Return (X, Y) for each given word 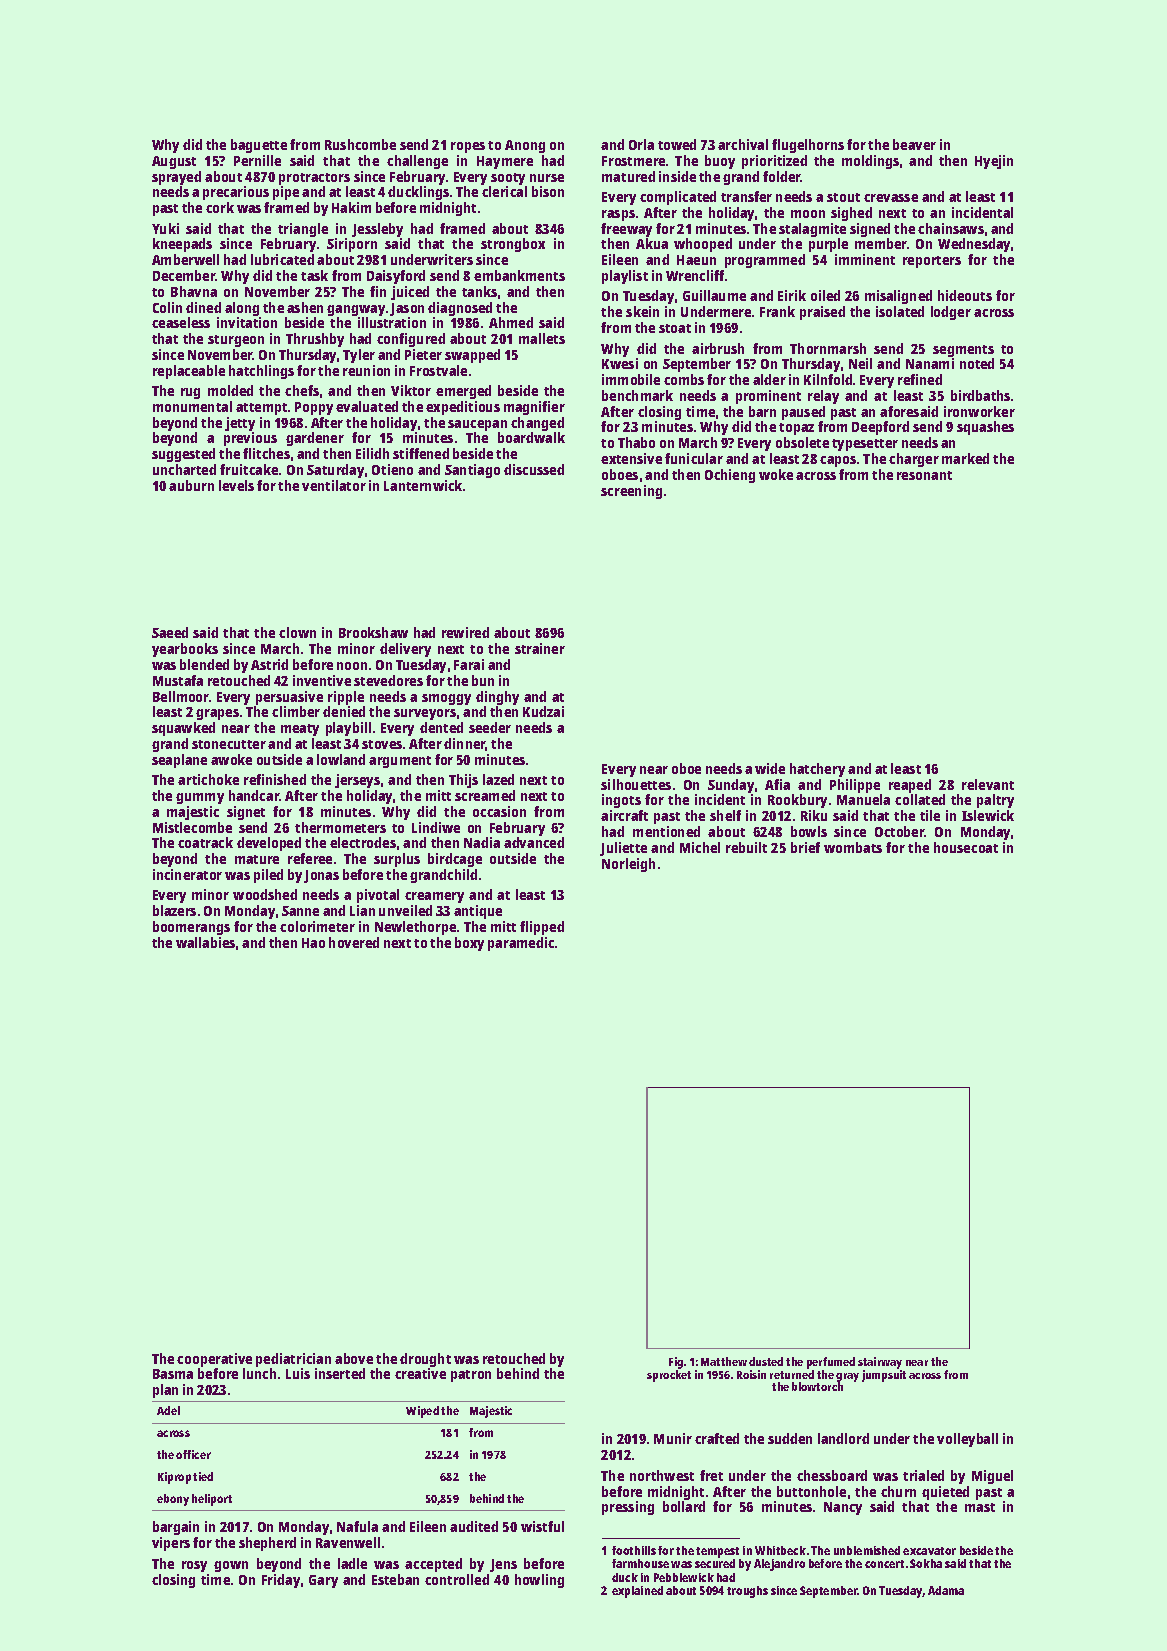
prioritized (774, 162)
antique (478, 912)
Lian (362, 910)
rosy (194, 1566)
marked (965, 458)
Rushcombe (360, 144)
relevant (988, 784)
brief (805, 847)
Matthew (724, 1361)
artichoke (208, 779)
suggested (183, 455)
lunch (259, 1373)
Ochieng (730, 476)
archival (743, 144)
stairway (880, 1363)
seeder (490, 727)
